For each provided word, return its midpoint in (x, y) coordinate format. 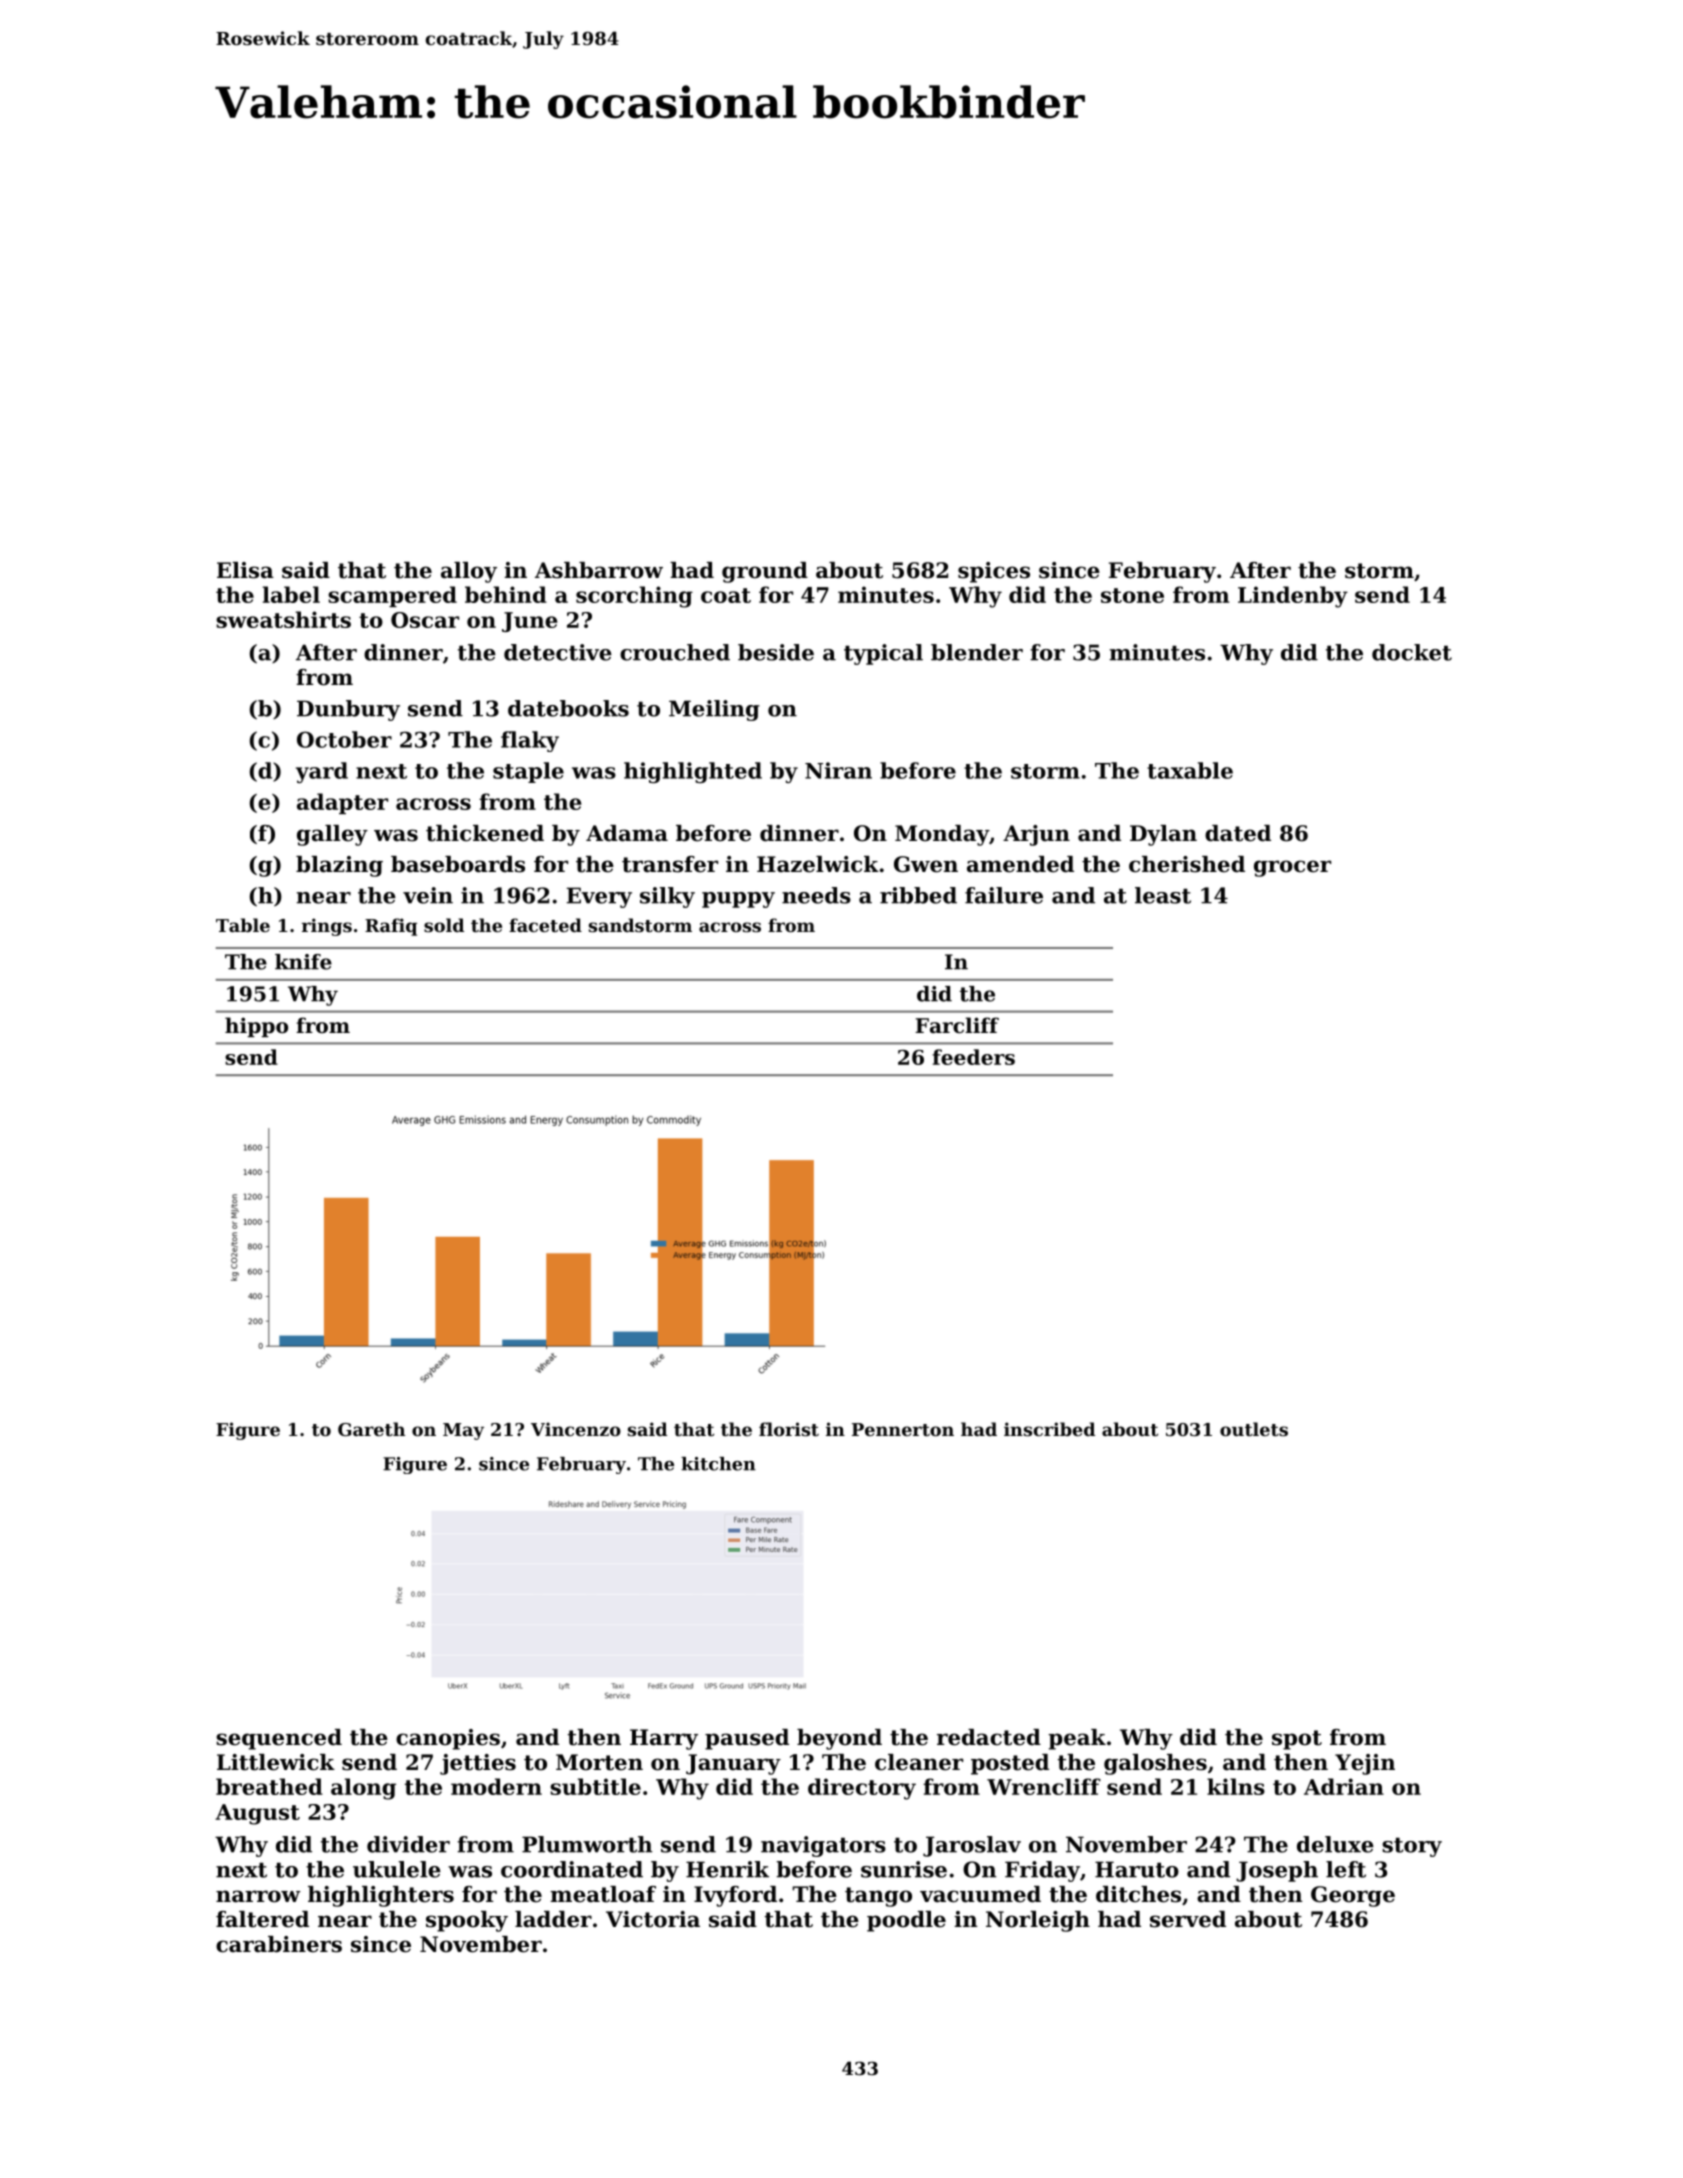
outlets (1254, 1429)
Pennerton (903, 1429)
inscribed (1049, 1429)
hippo (256, 1027)
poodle (906, 1921)
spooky (467, 1921)
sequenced (279, 1739)
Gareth (371, 1429)
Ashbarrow (599, 570)
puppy (738, 900)
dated (1238, 833)
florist (789, 1429)
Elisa (245, 570)
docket (1412, 652)
